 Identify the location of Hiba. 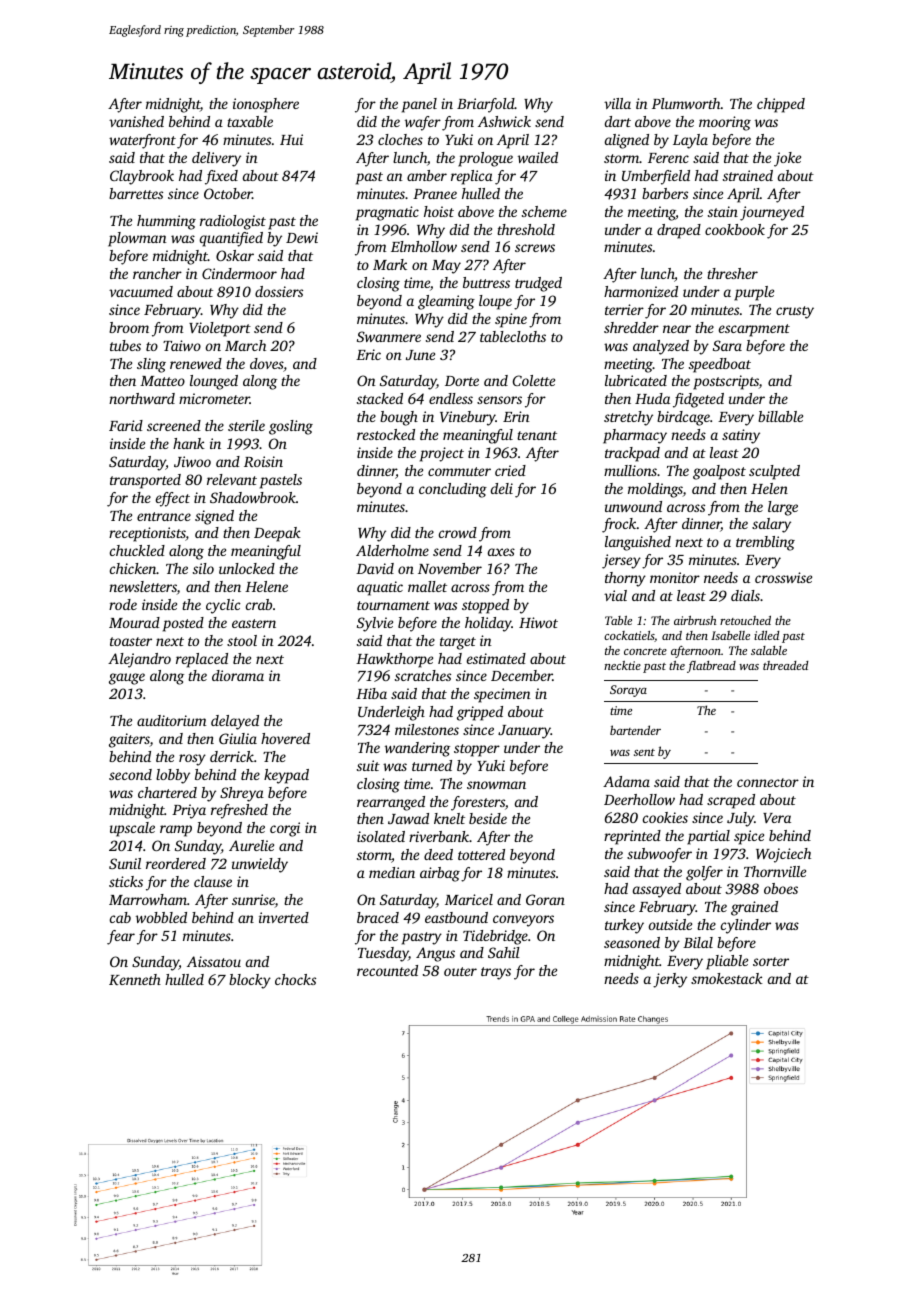
(371, 693).
